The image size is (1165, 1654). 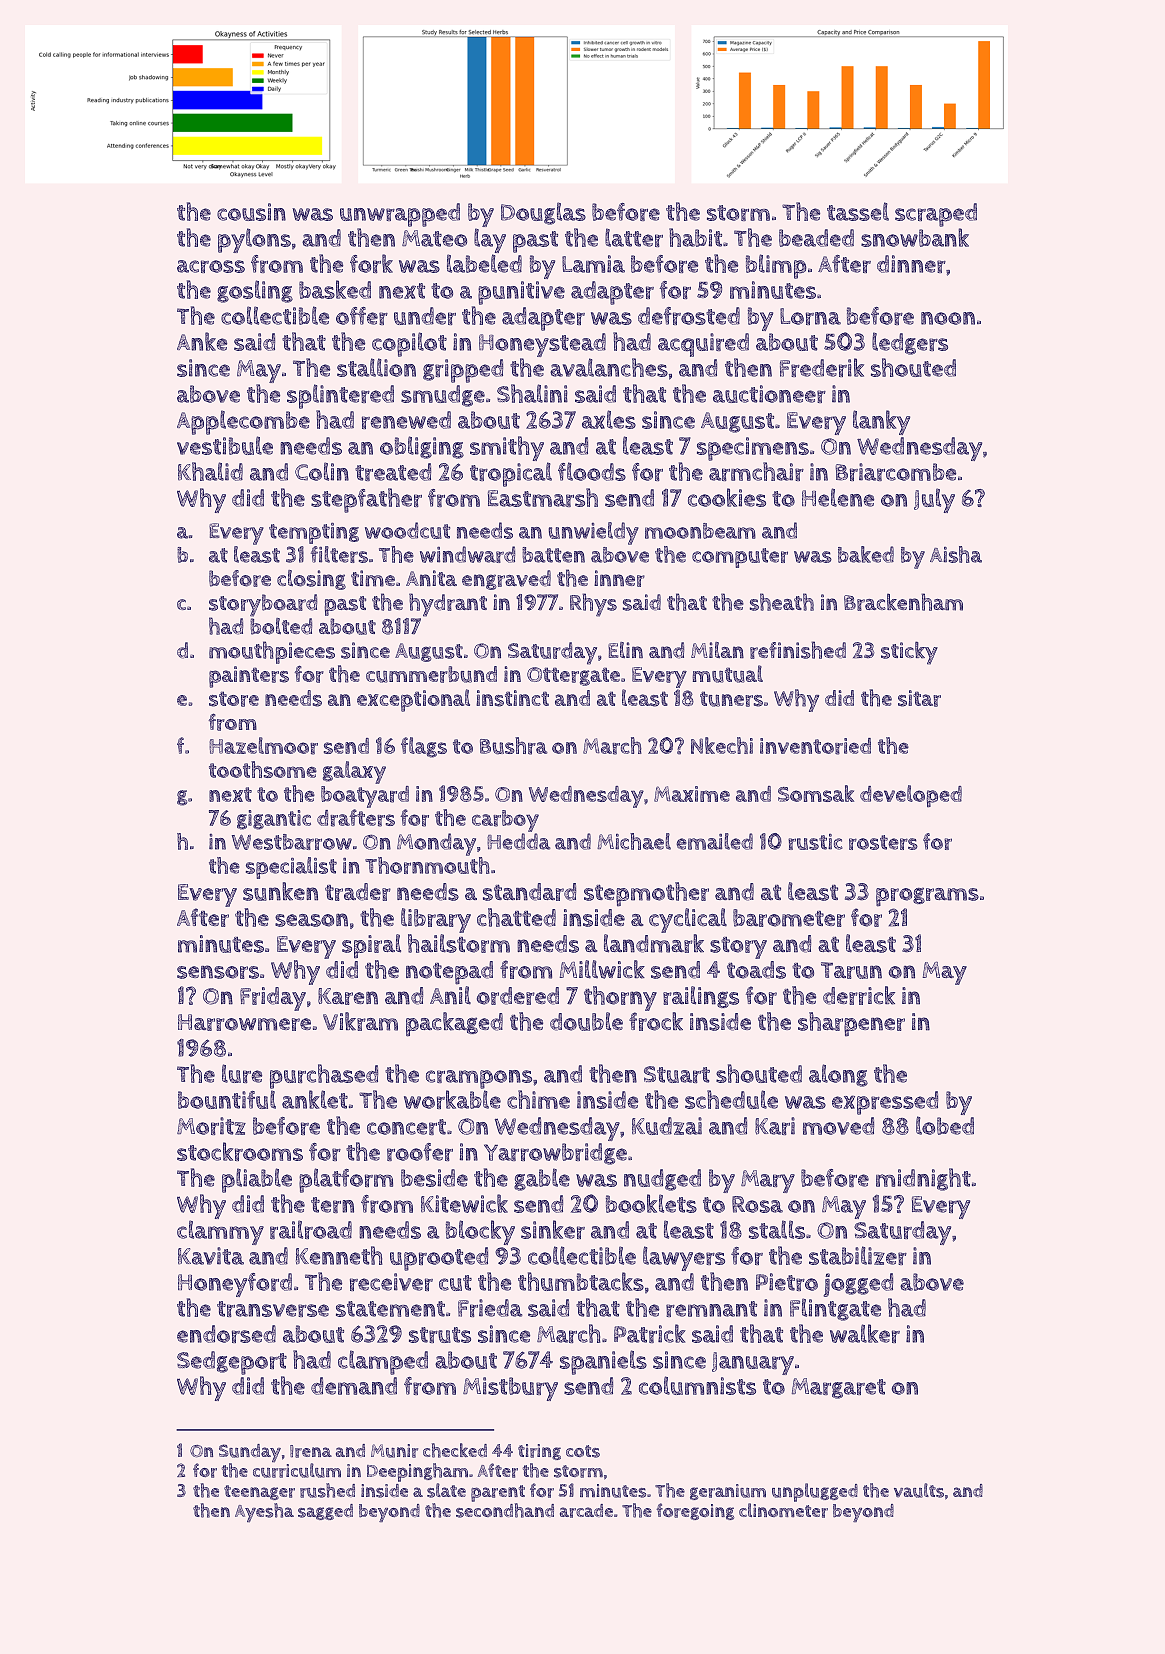 I want to click on Bushra, so click(x=514, y=746).
